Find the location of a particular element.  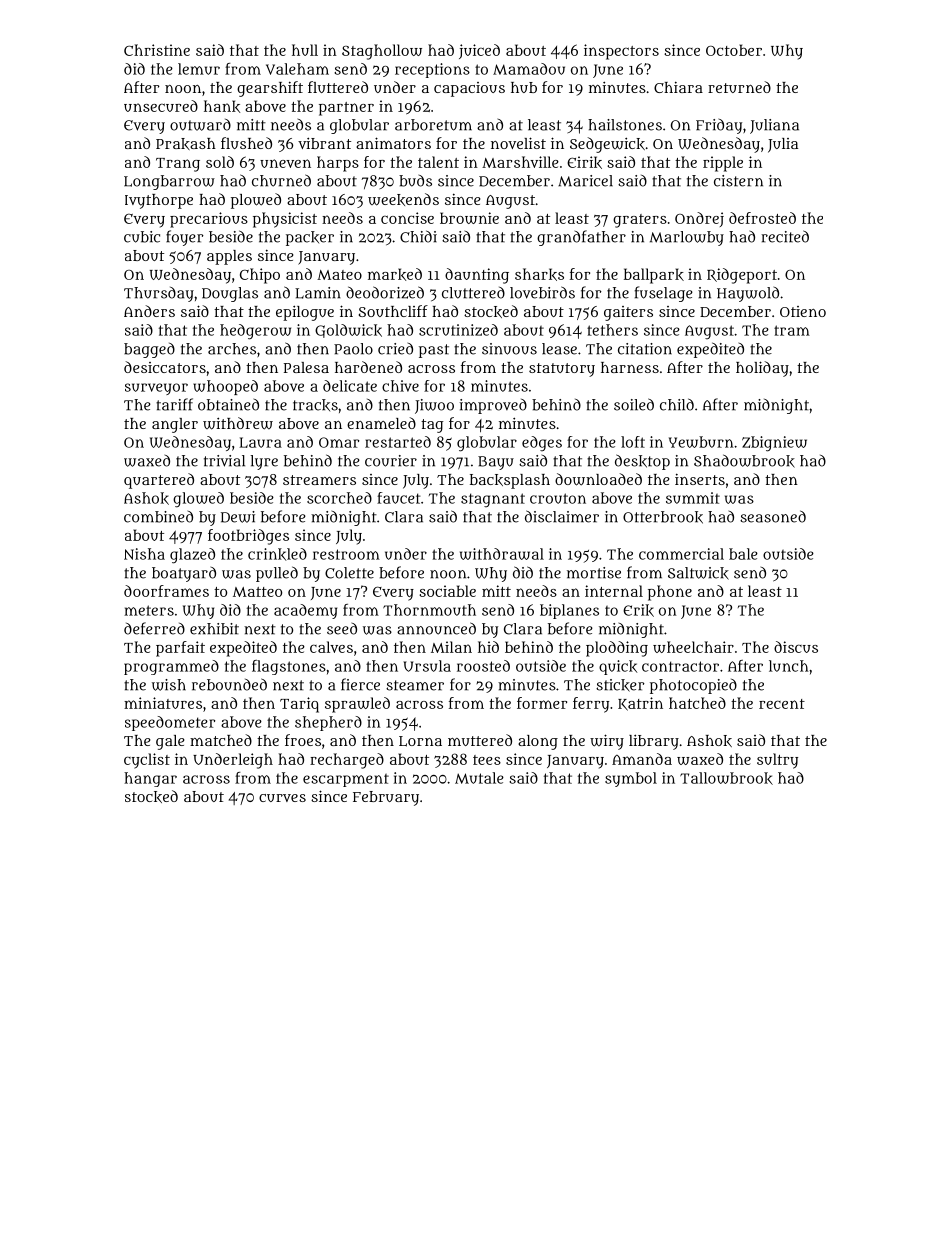

chive is located at coordinates (400, 386).
